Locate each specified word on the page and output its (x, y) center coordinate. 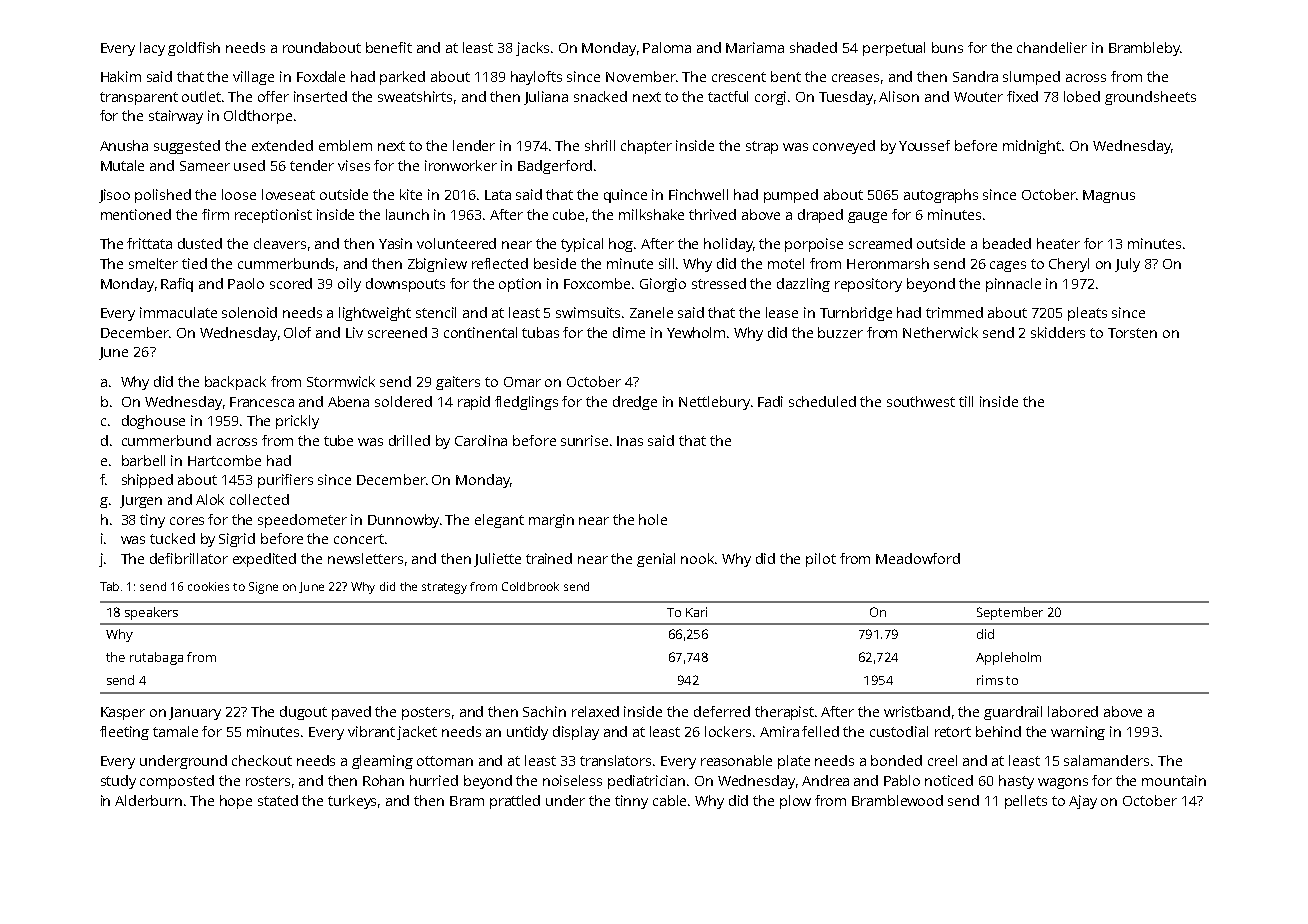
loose (239, 194)
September (1010, 613)
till (966, 401)
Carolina (481, 440)
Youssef (924, 145)
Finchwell (698, 194)
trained (549, 558)
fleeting (124, 733)
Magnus (1109, 196)
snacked (600, 96)
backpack (235, 383)
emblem (345, 145)
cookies (208, 586)
